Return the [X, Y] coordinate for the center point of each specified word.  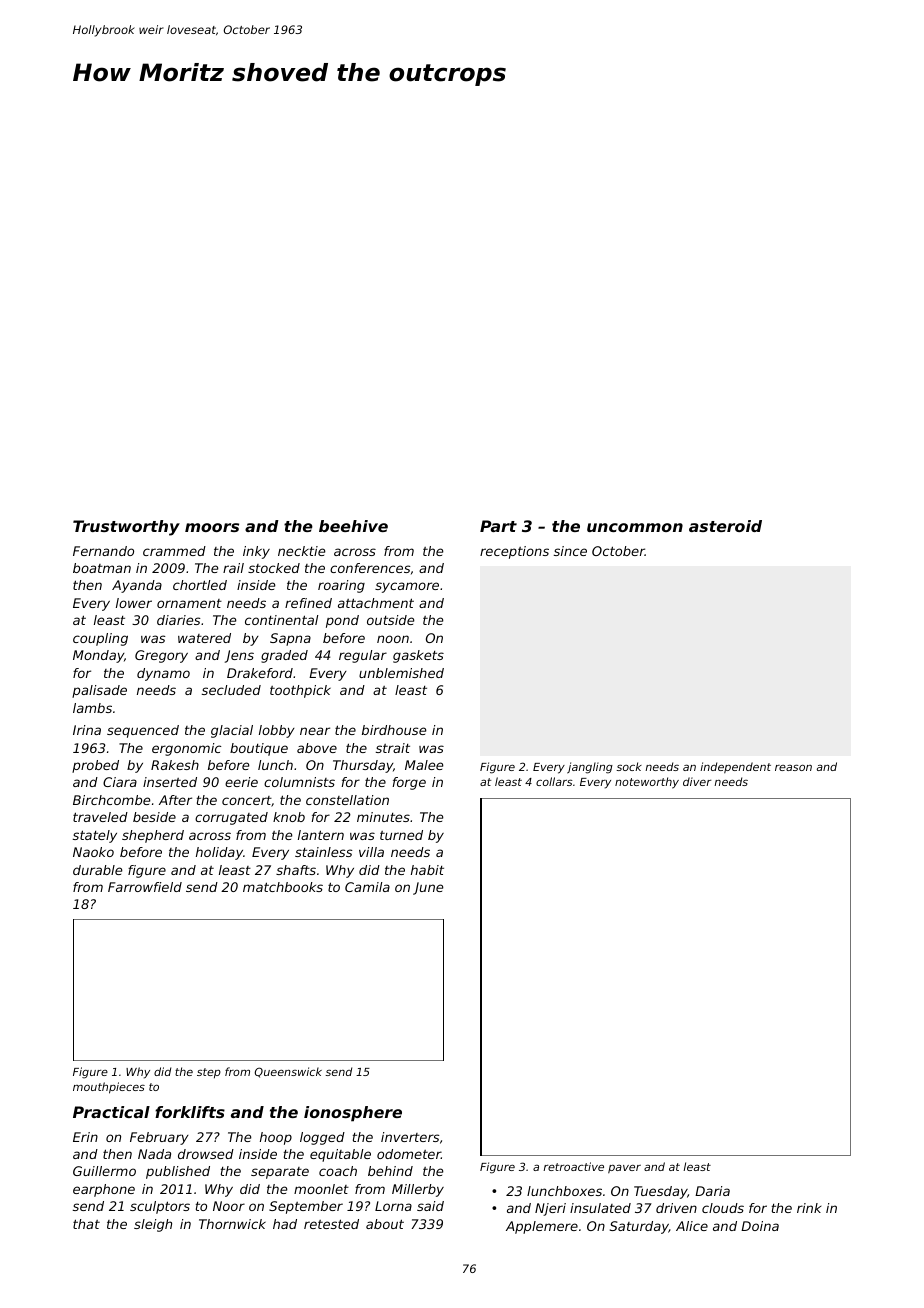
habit [427, 870]
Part [498, 526]
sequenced [143, 731]
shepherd [153, 836]
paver [624, 1169]
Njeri [550, 1209]
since [570, 551]
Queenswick [288, 1072]
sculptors [160, 1207]
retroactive [573, 1166]
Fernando [103, 551]
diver [697, 781]
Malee [424, 765]
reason [793, 767]
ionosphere [353, 1114]
